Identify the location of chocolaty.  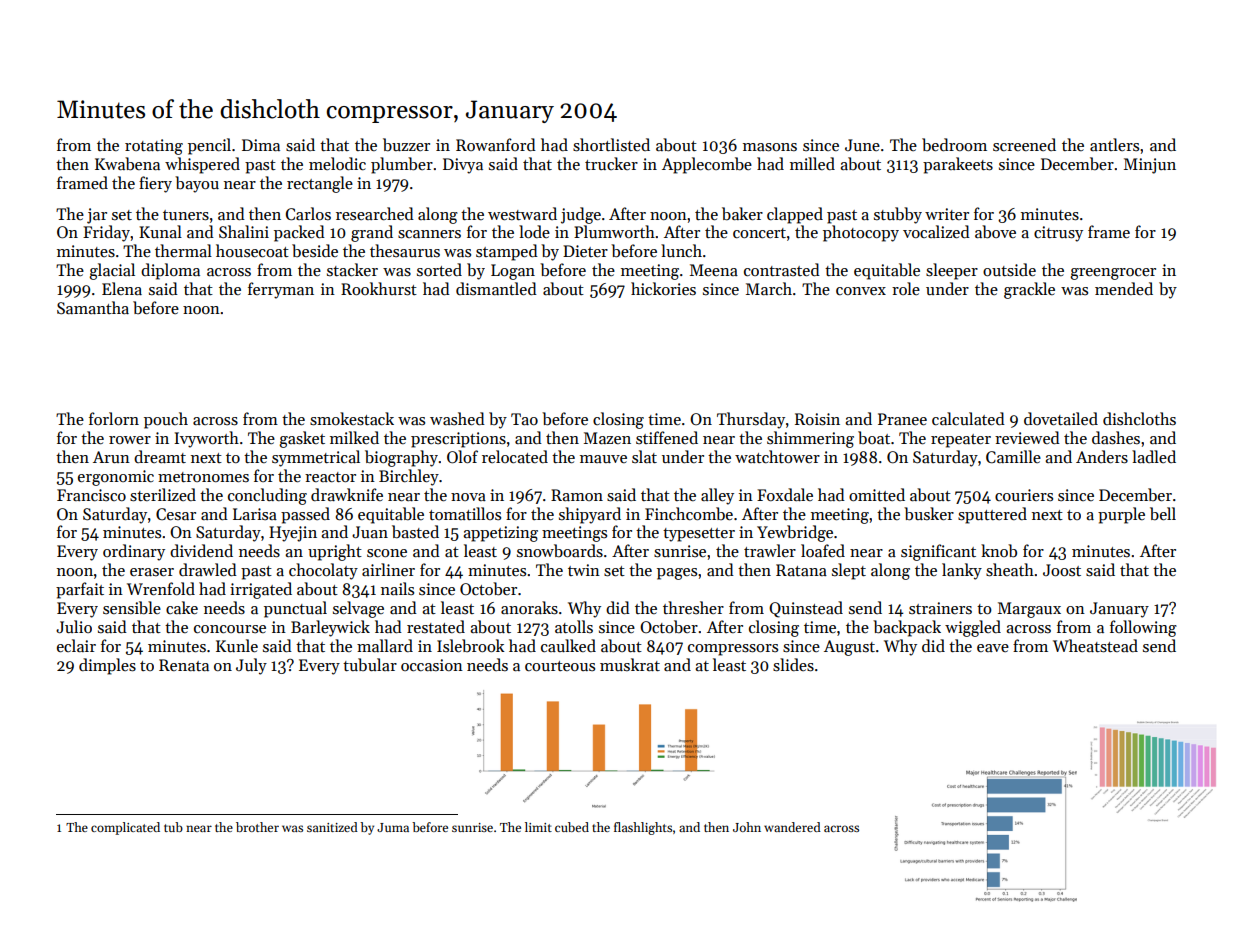
(323, 571).
